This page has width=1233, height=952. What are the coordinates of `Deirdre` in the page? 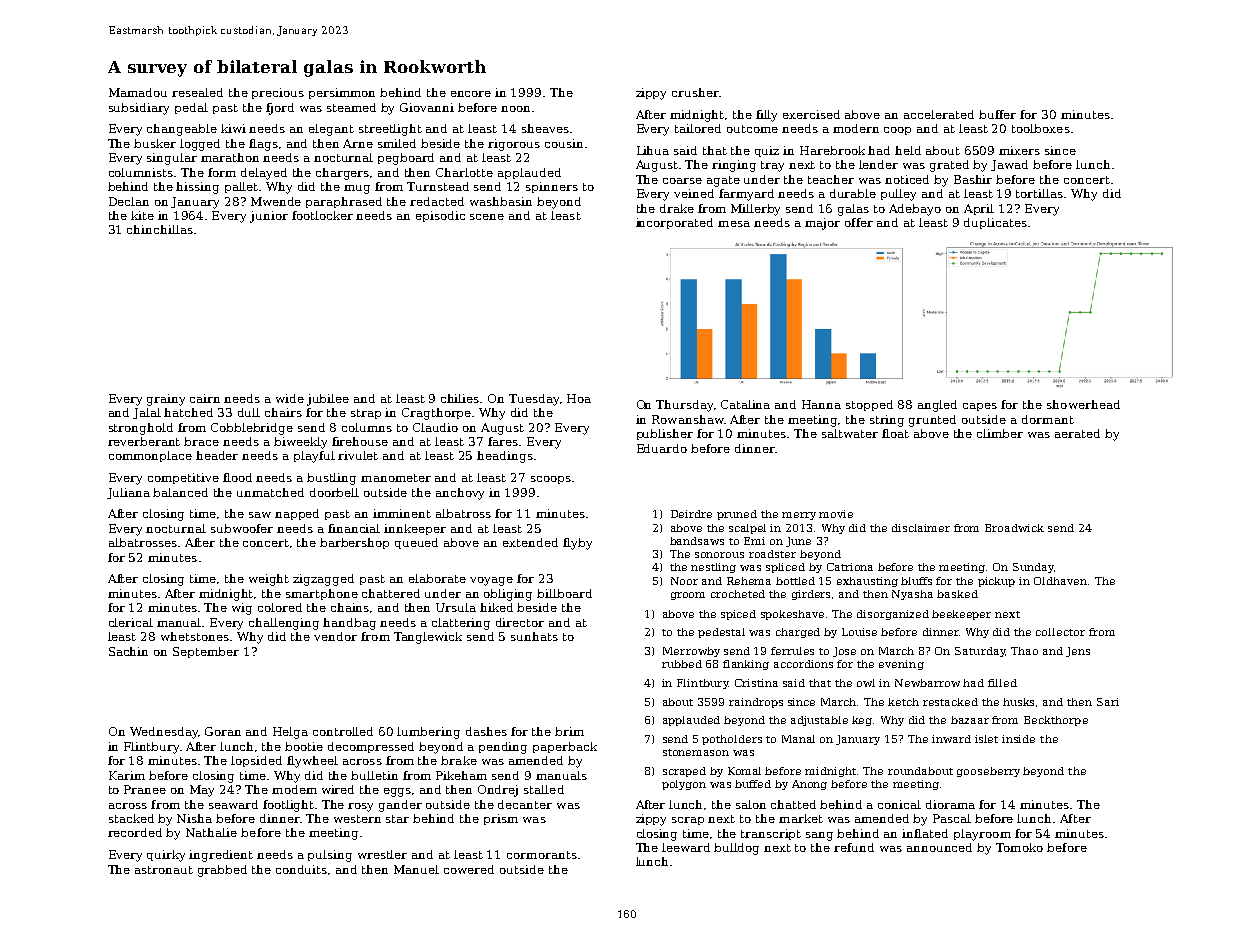 It's located at (691, 514).
